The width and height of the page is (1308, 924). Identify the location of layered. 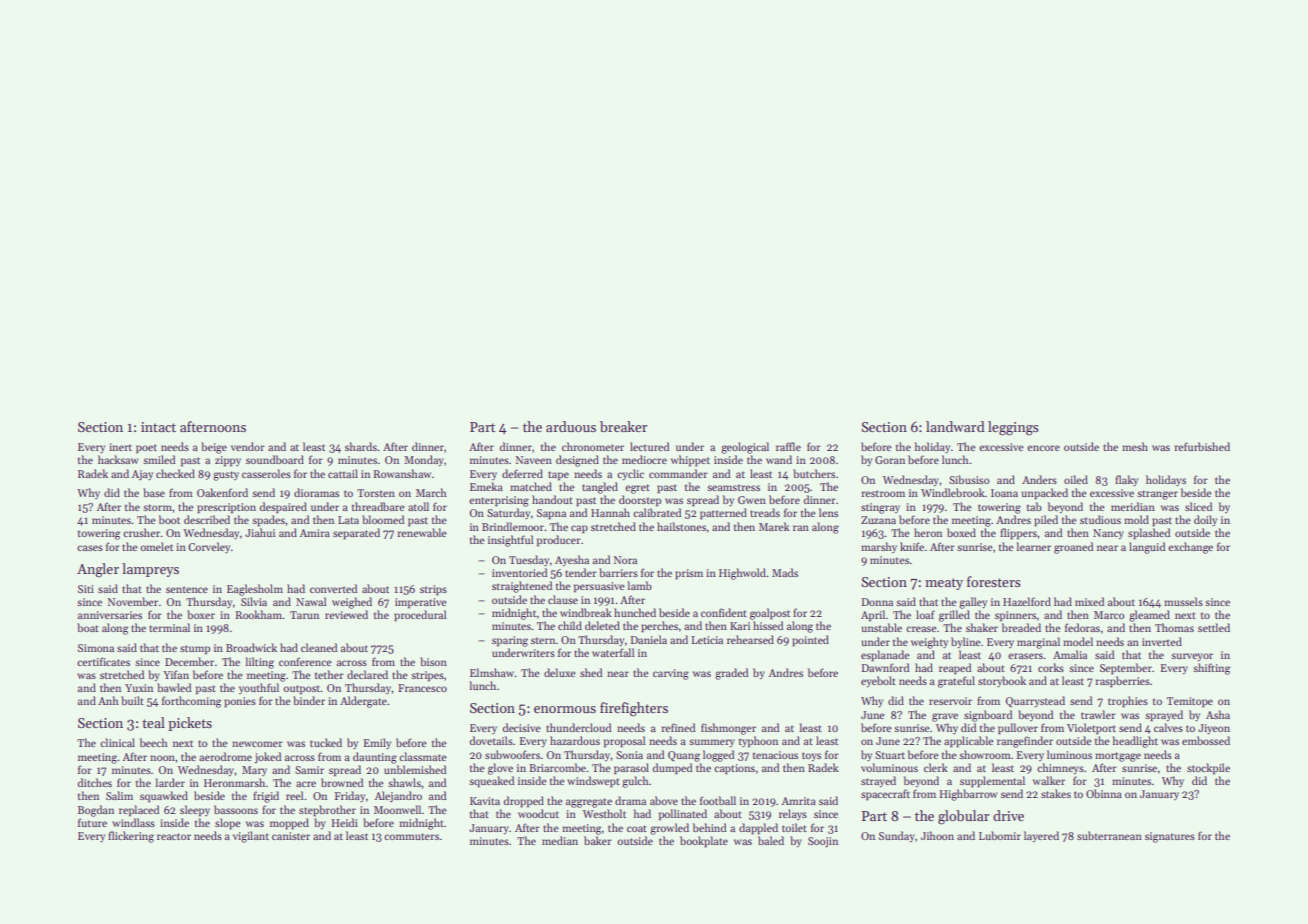
(1041, 837).
